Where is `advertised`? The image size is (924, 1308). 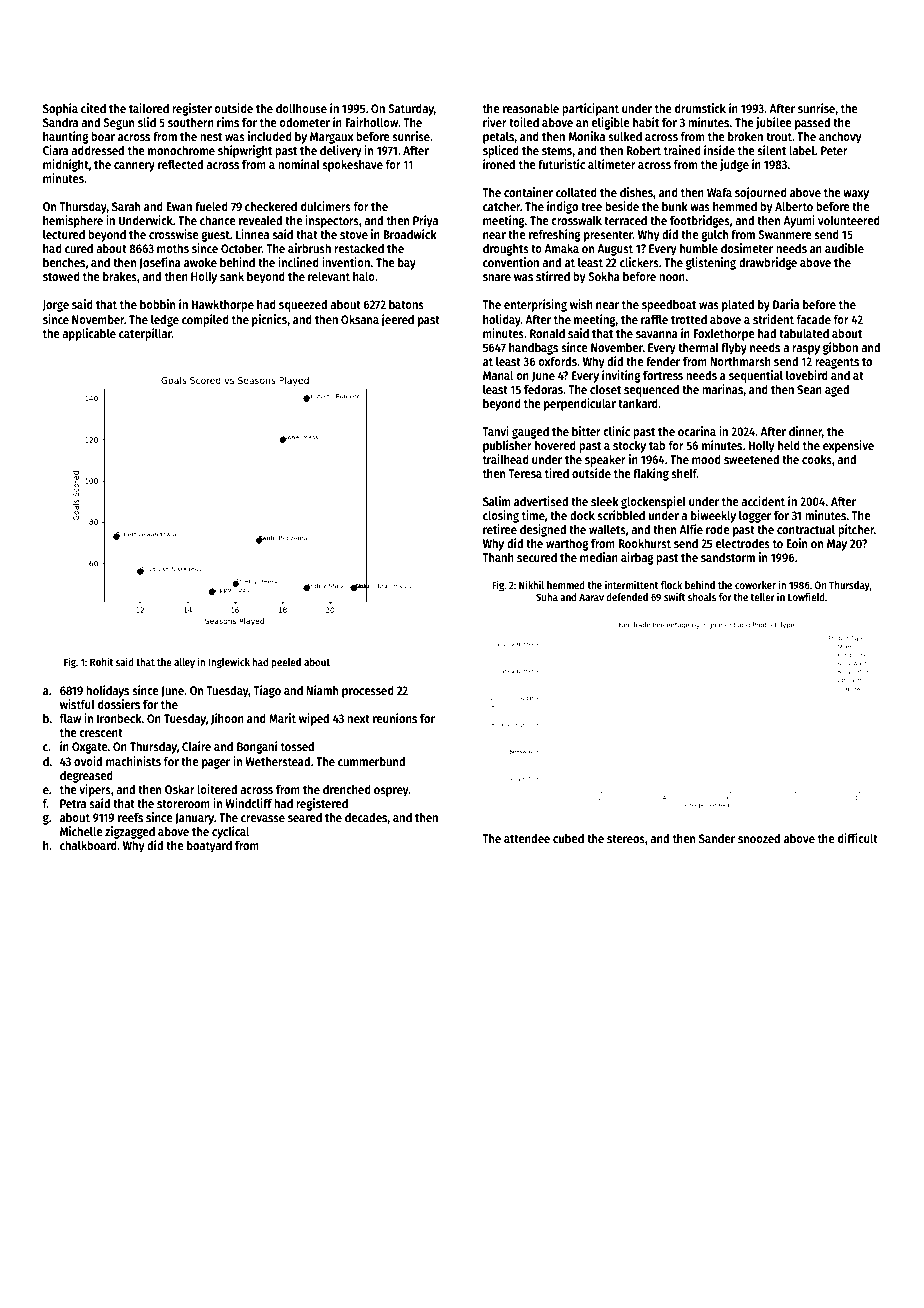 advertised is located at coordinates (541, 501).
